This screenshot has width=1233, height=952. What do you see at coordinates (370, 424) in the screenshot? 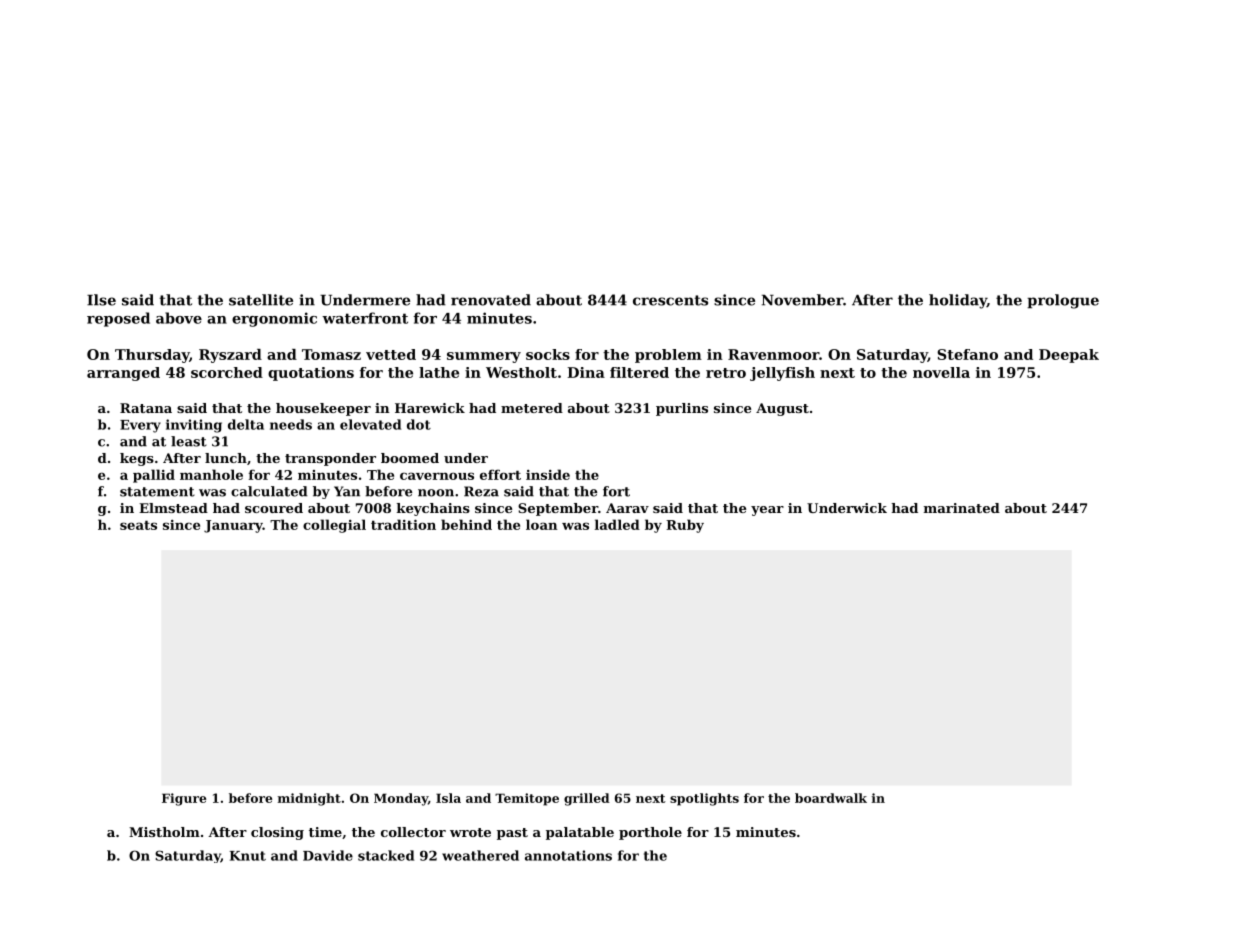
I see `elevated` at bounding box center [370, 424].
